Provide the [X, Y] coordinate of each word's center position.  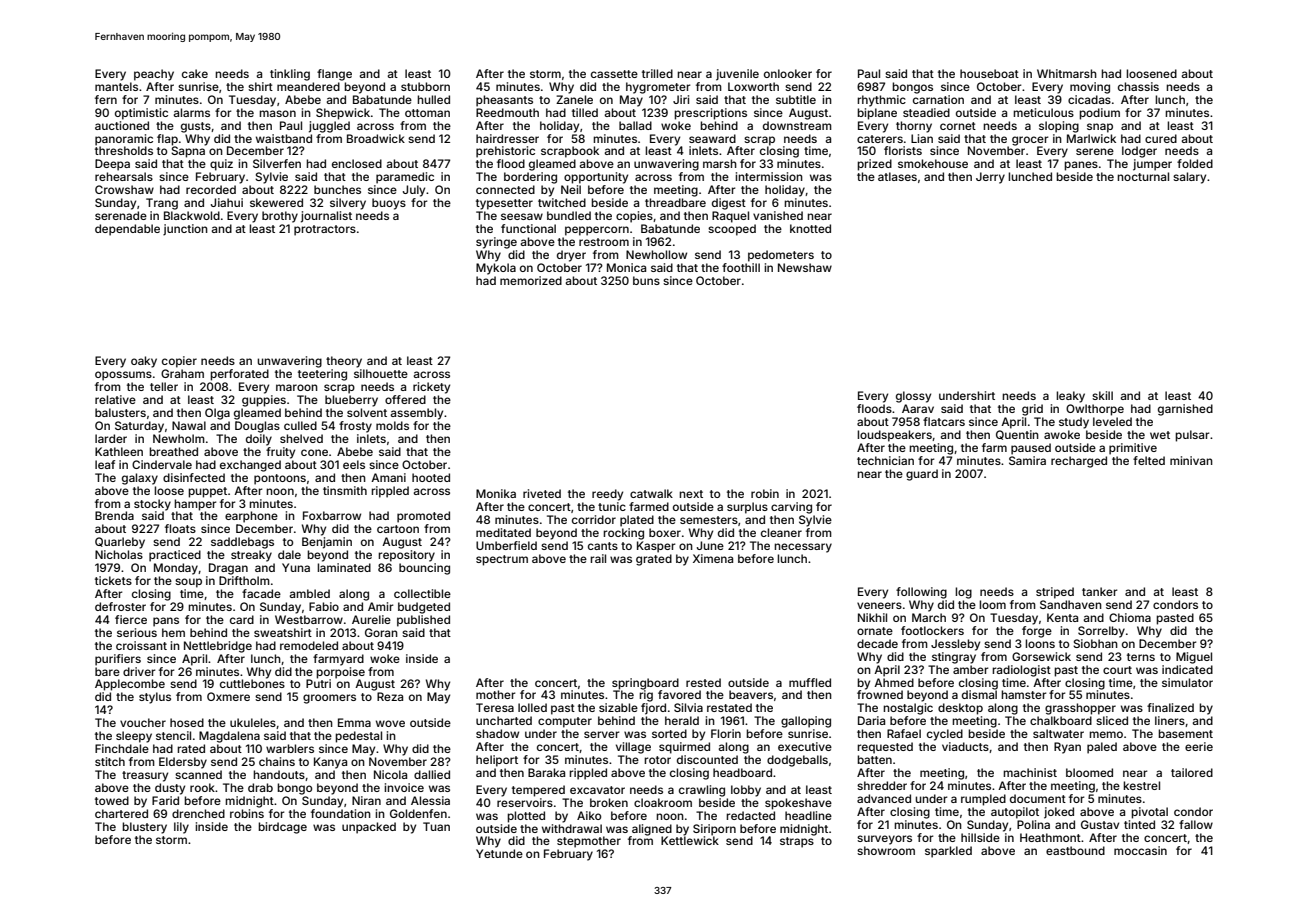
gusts [196, 127]
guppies [264, 401]
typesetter [504, 204]
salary [1189, 178]
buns [646, 280]
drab [260, 787]
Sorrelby [1101, 632]
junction [185, 230]
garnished [1185, 410]
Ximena [713, 558]
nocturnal [1143, 176]
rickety [431, 388]
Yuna [296, 567]
